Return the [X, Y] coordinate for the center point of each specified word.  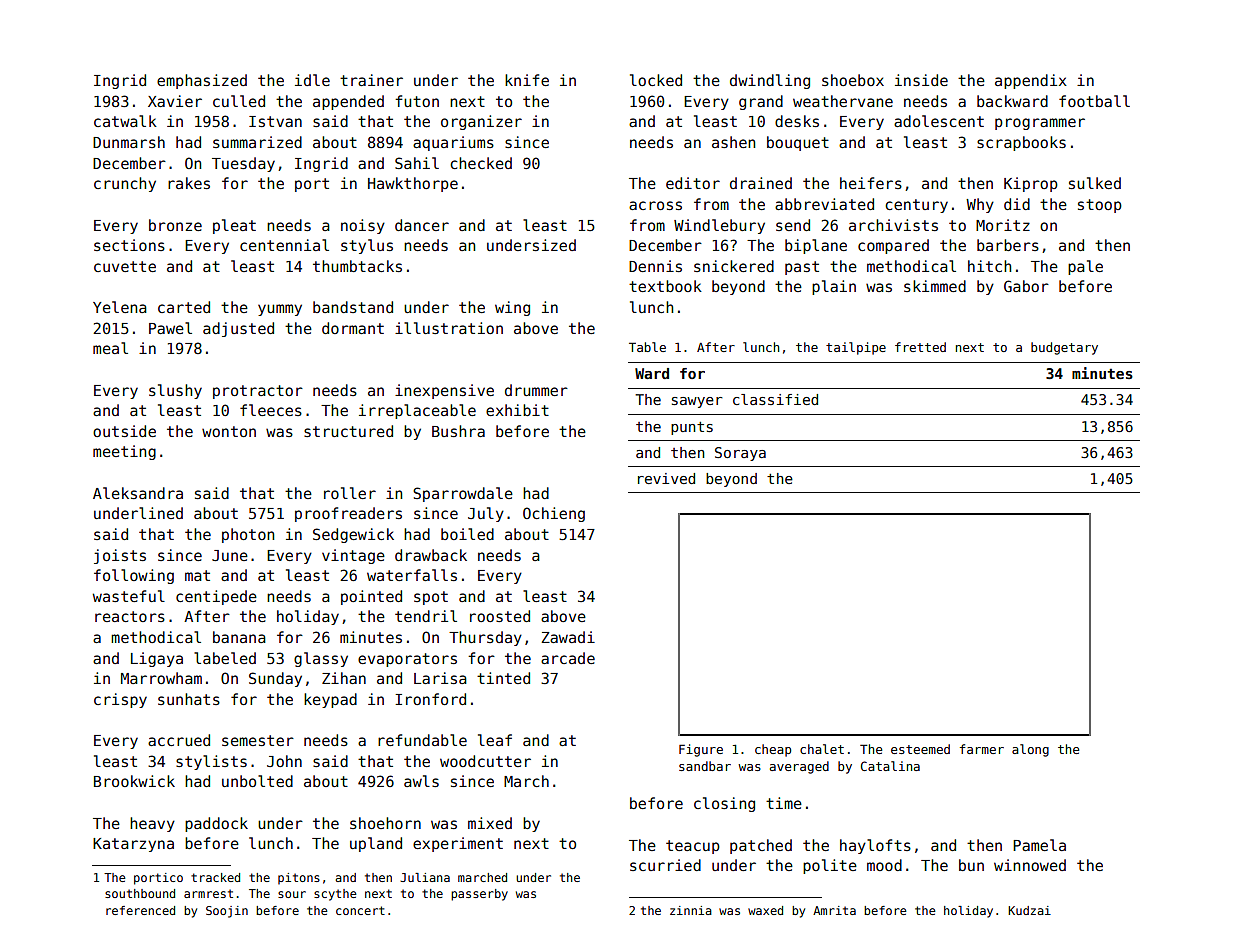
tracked [215, 877]
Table [647, 347]
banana [239, 637]
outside [124, 431]
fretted [920, 347]
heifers [871, 183]
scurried [665, 865]
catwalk [125, 121]
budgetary [1064, 348]
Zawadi [568, 637]
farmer [982, 749]
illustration [449, 328]
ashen [733, 142]
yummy [280, 310]
